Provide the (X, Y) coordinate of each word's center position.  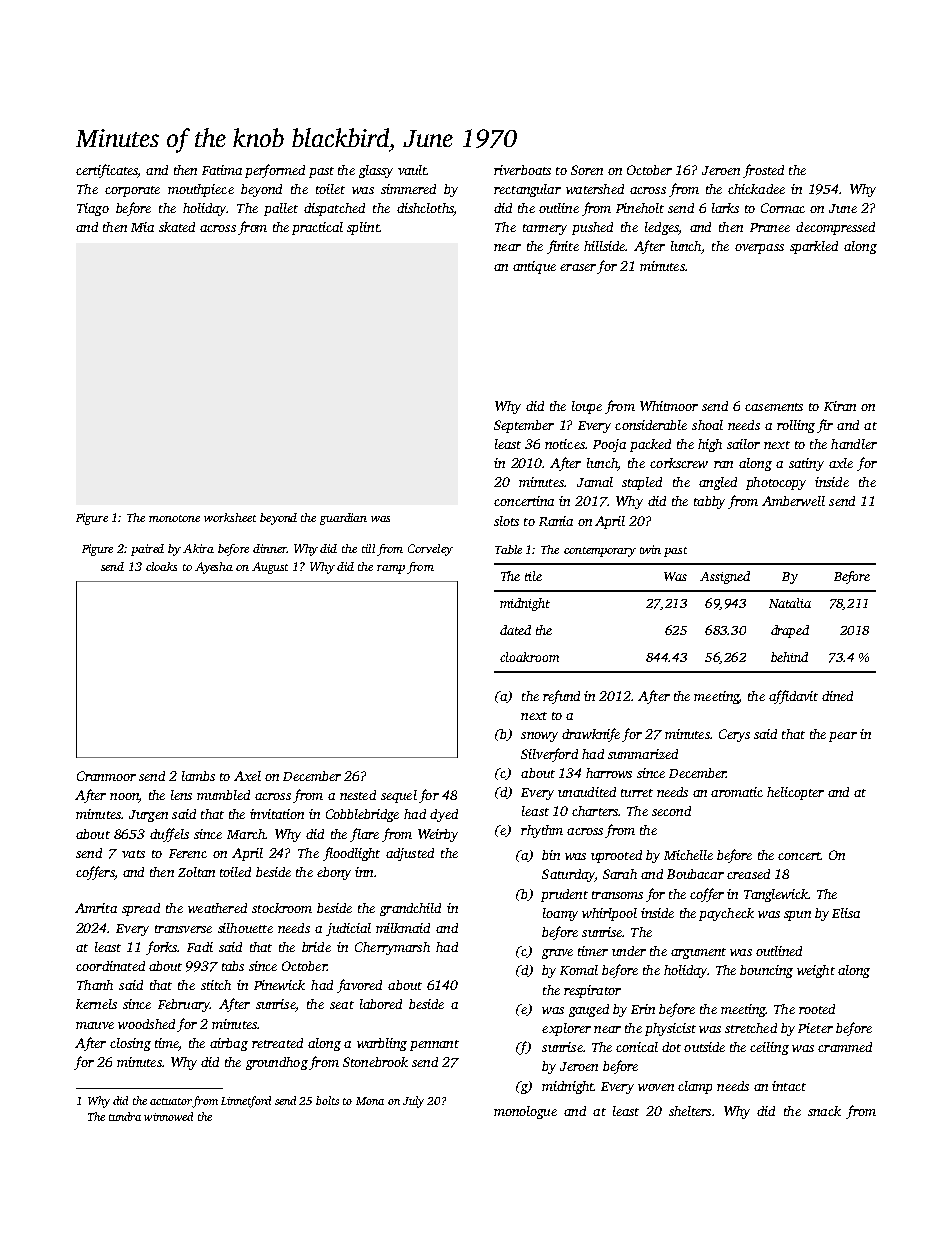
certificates (107, 171)
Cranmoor (106, 776)
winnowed (168, 1116)
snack (824, 1111)
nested (358, 795)
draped (790, 631)
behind (789, 657)
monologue (525, 1112)
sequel (399, 796)
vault (412, 170)
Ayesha (214, 568)
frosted (763, 171)
